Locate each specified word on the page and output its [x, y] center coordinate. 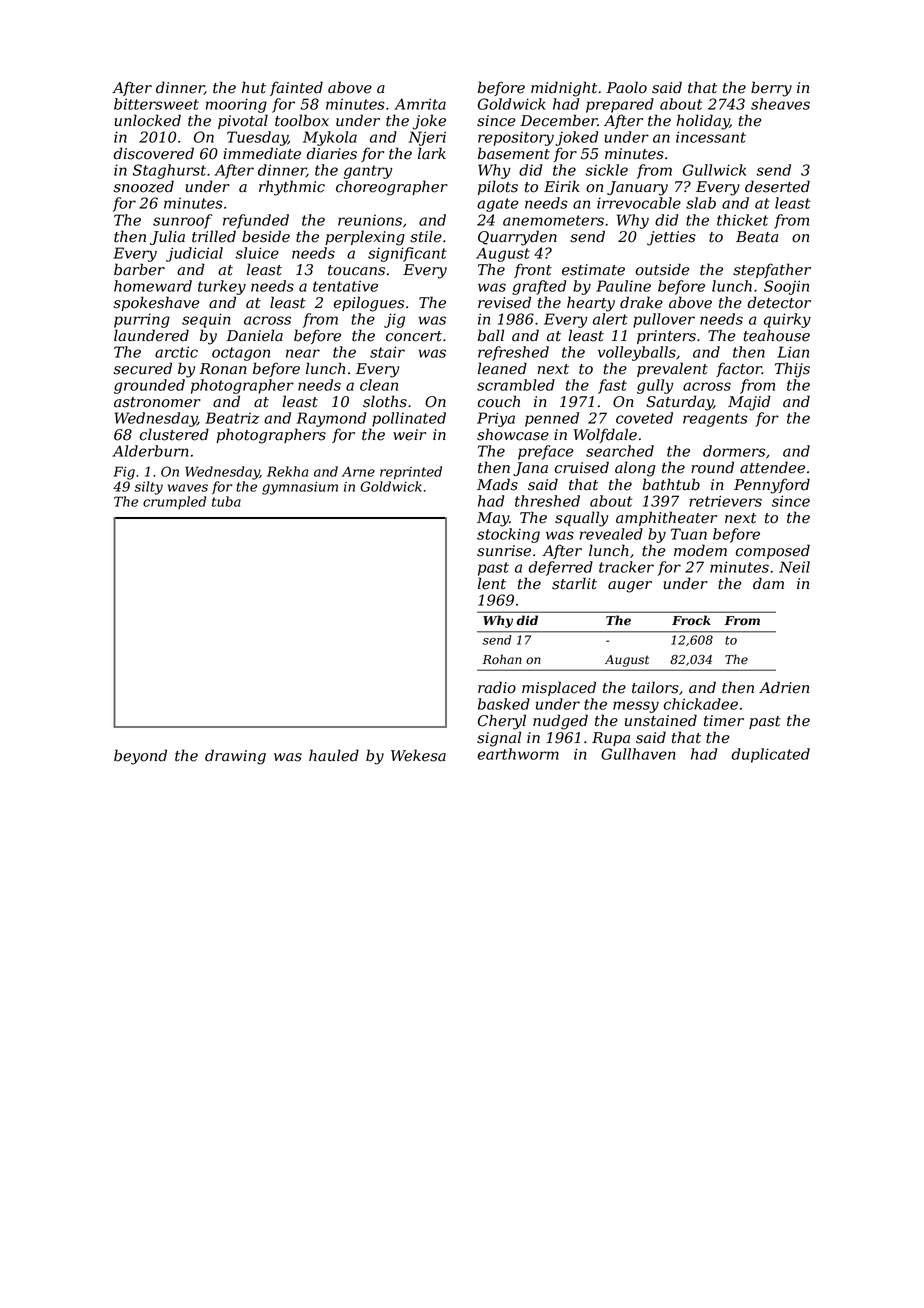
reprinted [411, 473]
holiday [703, 122]
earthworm [518, 754]
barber [139, 269]
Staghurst [169, 171]
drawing [235, 757]
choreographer [392, 188]
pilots [498, 187]
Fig [124, 473]
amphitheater [666, 518]
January [637, 188]
